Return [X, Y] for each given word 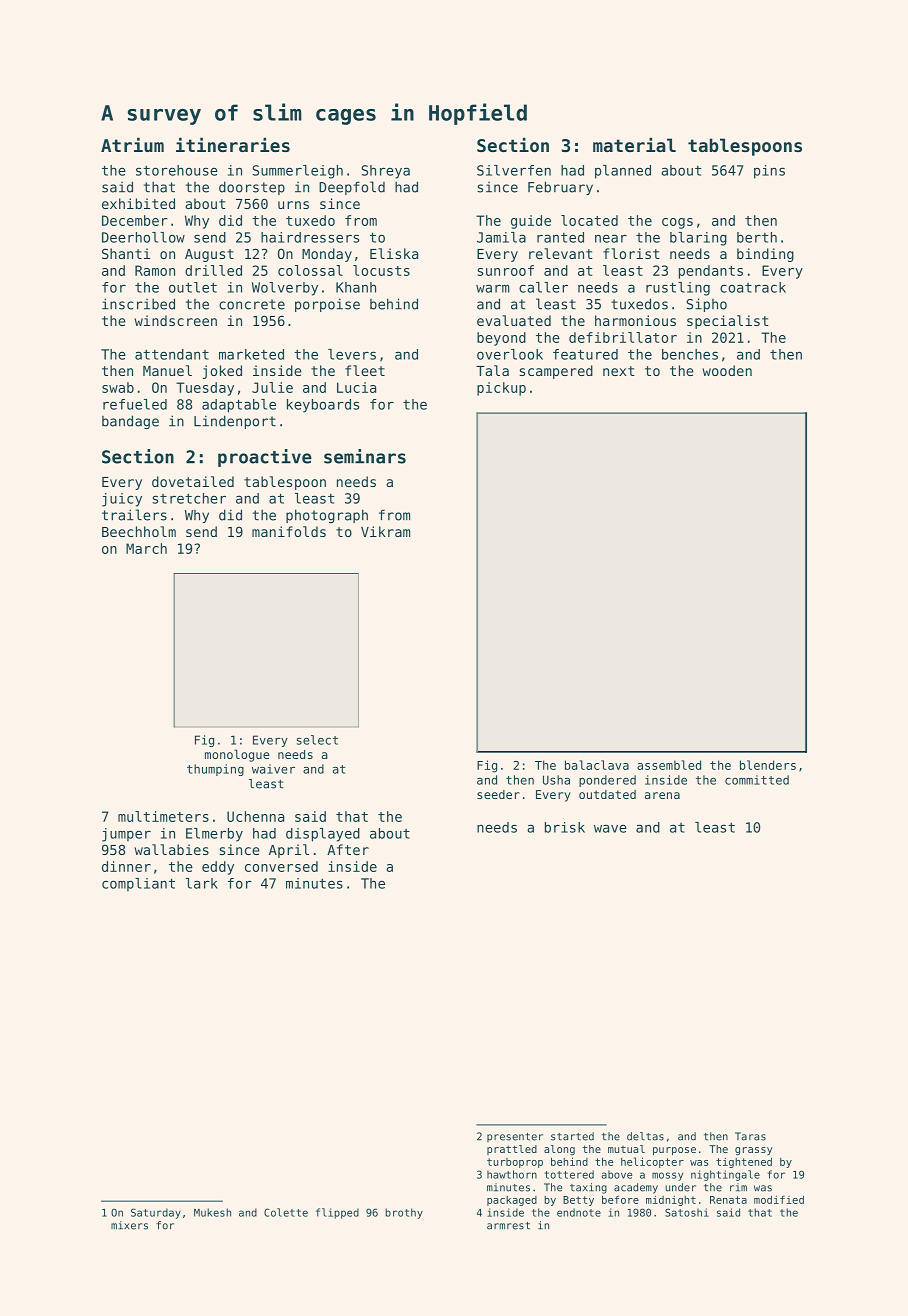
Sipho [707, 305]
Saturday [156, 1213]
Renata [728, 1200]
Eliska [394, 253]
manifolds [289, 531]
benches [690, 354]
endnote [579, 1212]
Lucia [356, 387]
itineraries [233, 144]
